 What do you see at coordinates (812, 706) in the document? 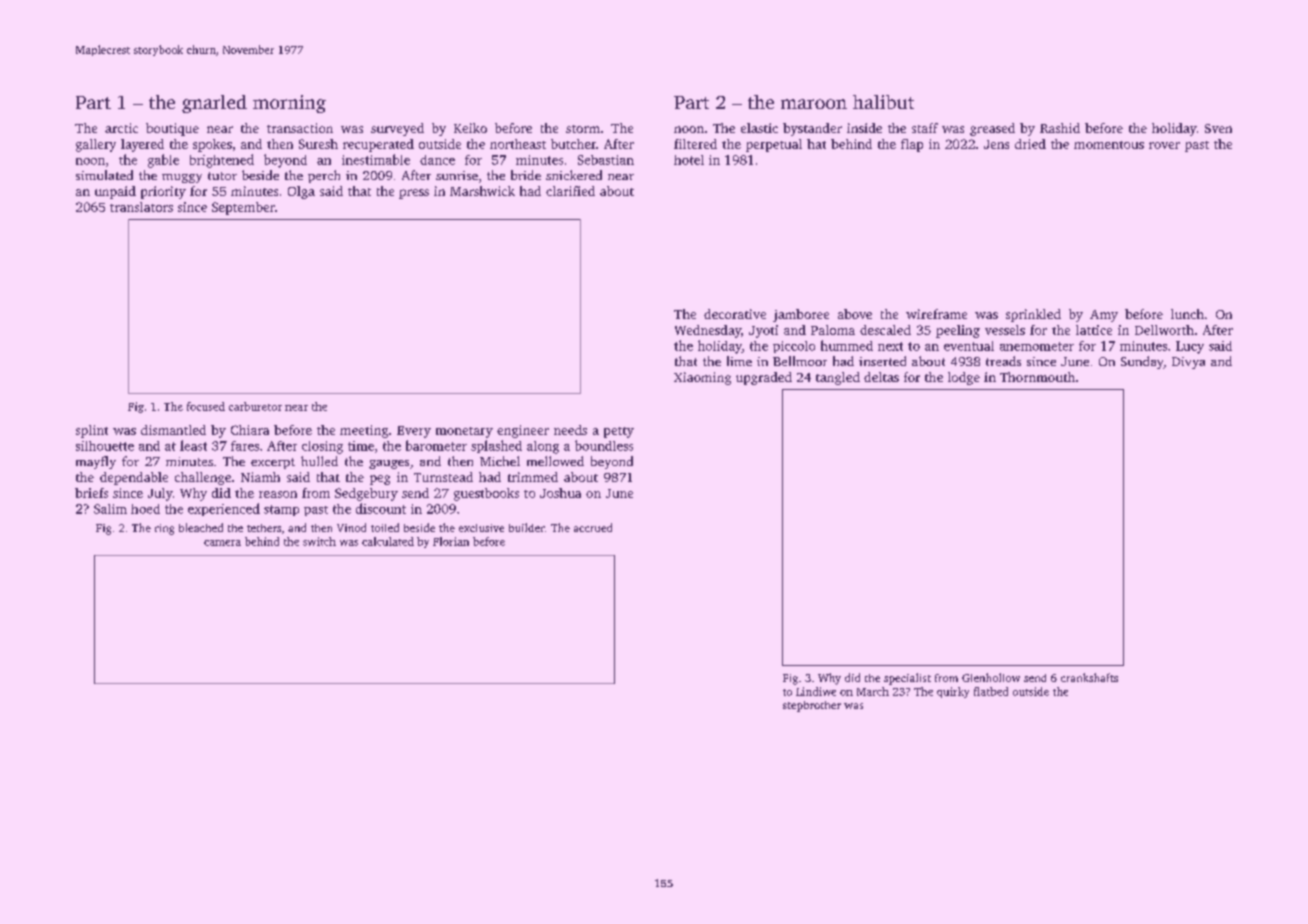
I see `stepbrother` at bounding box center [812, 706].
